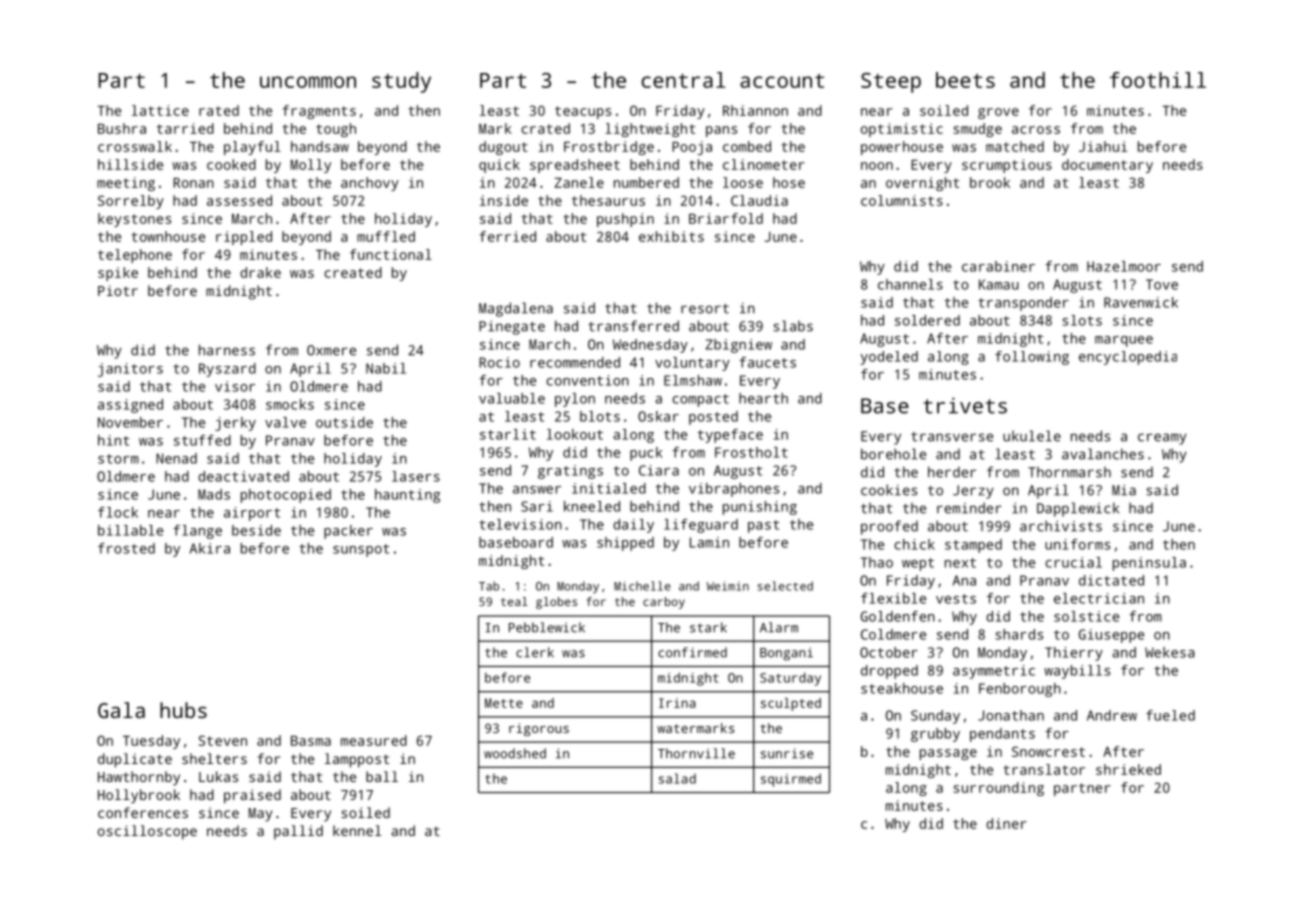 The width and height of the page is (1308, 924). What do you see at coordinates (210, 548) in the page?
I see `Akira` at bounding box center [210, 548].
